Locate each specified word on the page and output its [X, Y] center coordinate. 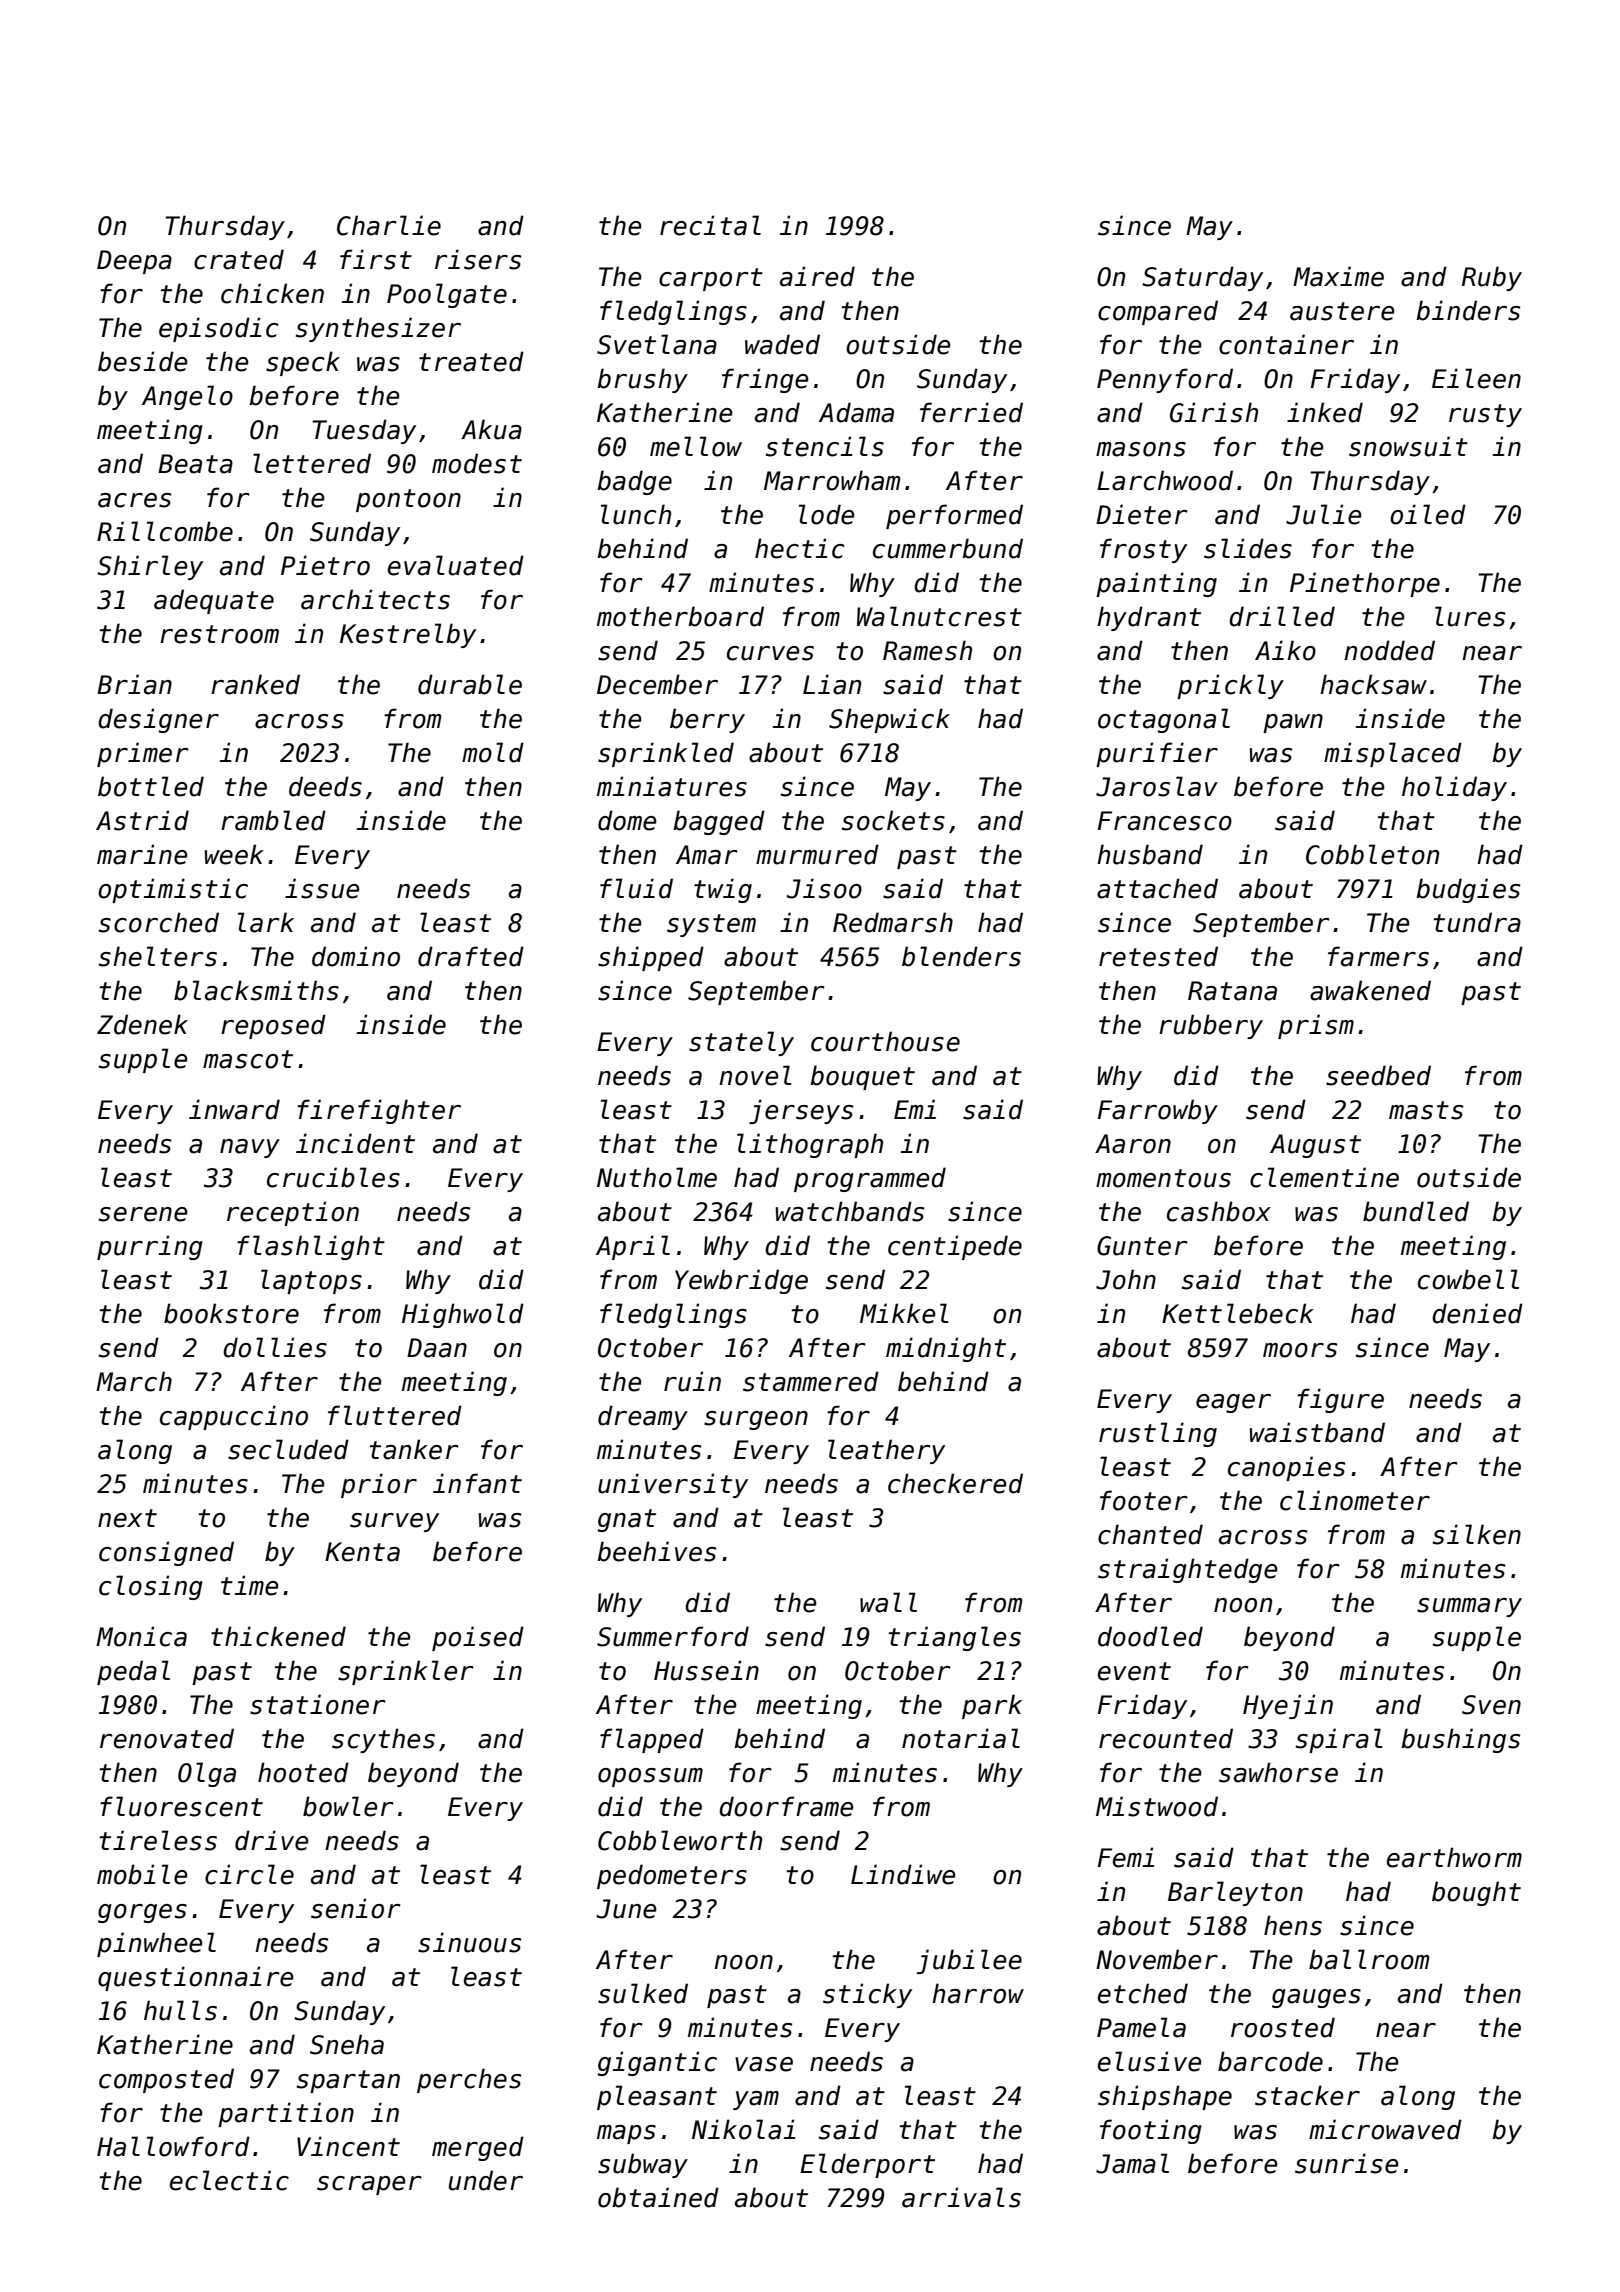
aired [817, 276]
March [134, 1381]
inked [1325, 412]
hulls [180, 2010]
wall [888, 1602]
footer [1144, 1500]
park [992, 1706]
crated [239, 259]
